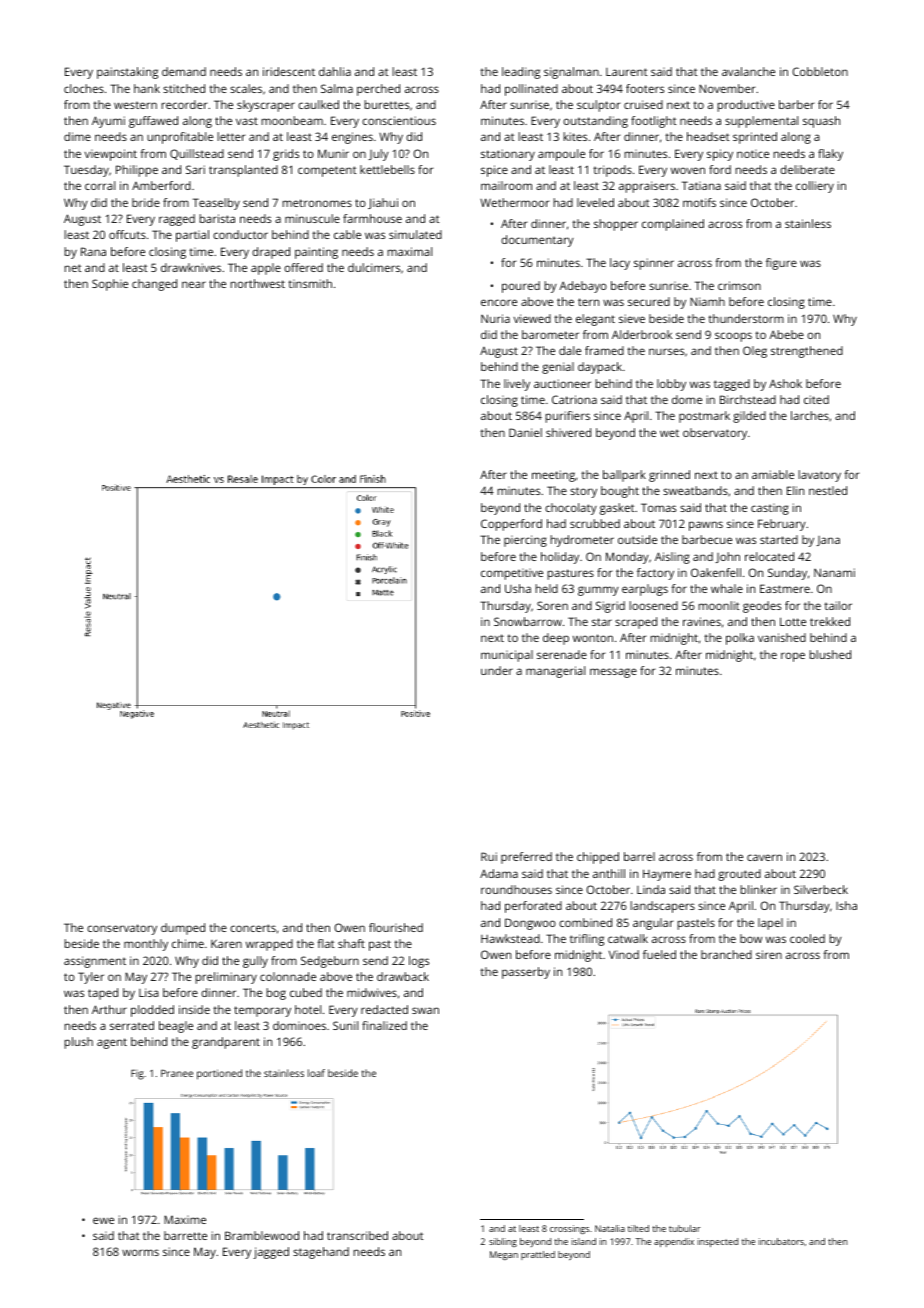  Describe the element at coordinates (396, 927) in the image. I see `flourished` at that location.
